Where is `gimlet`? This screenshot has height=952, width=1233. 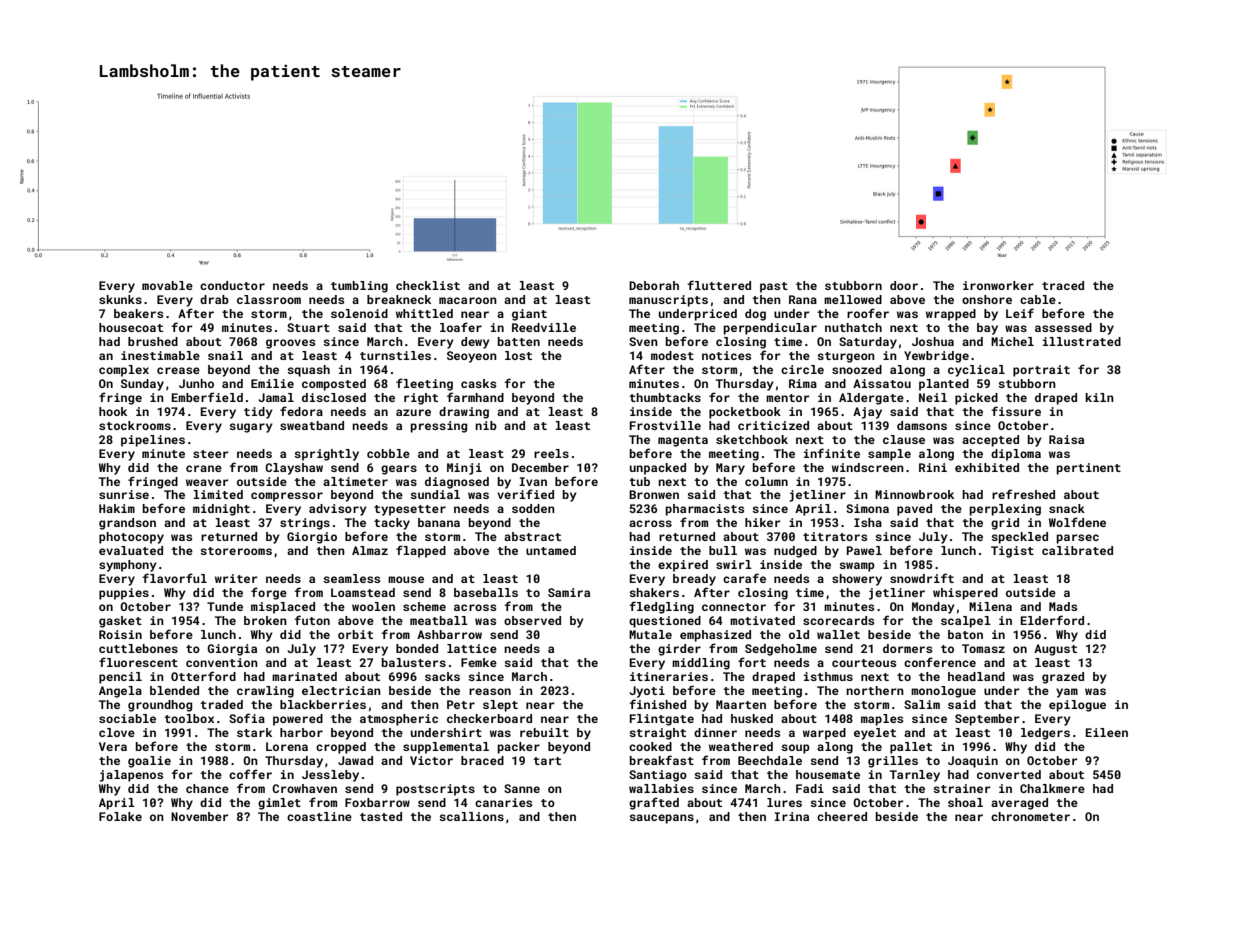 gimlet is located at coordinates (279, 804).
